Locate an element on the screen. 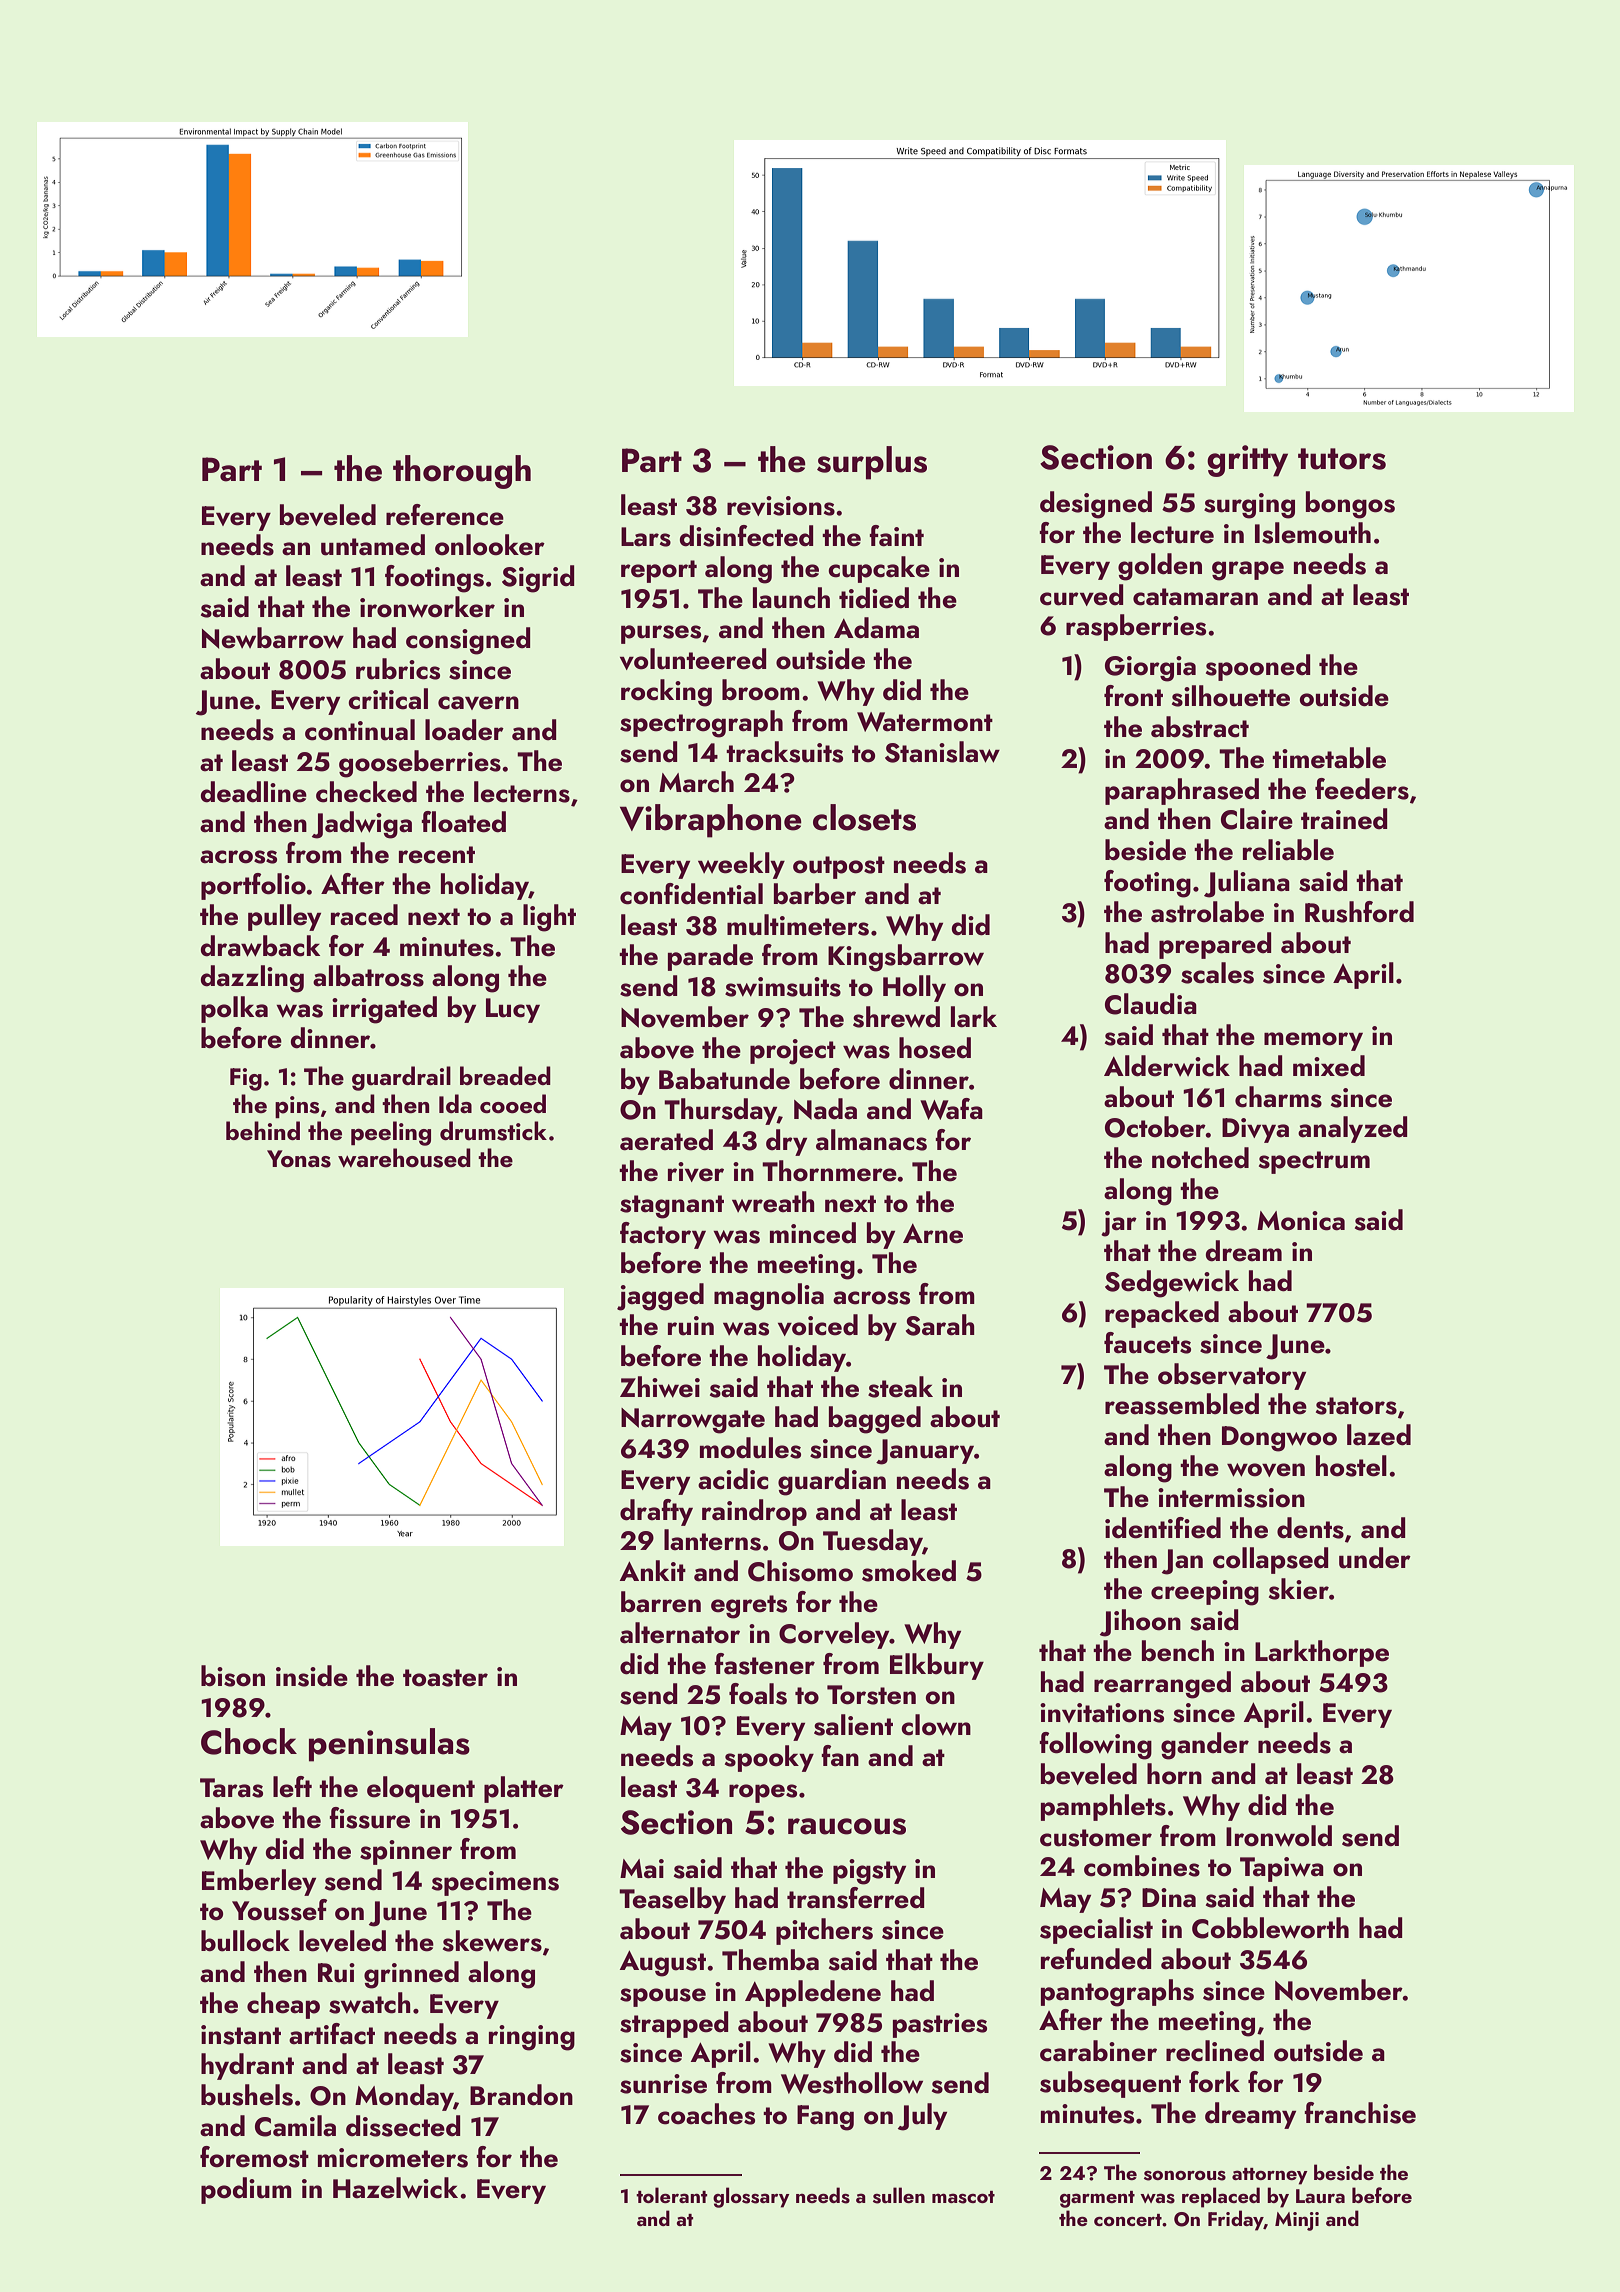 The width and height of the screenshot is (1620, 2292). wreath is located at coordinates (773, 1202).
